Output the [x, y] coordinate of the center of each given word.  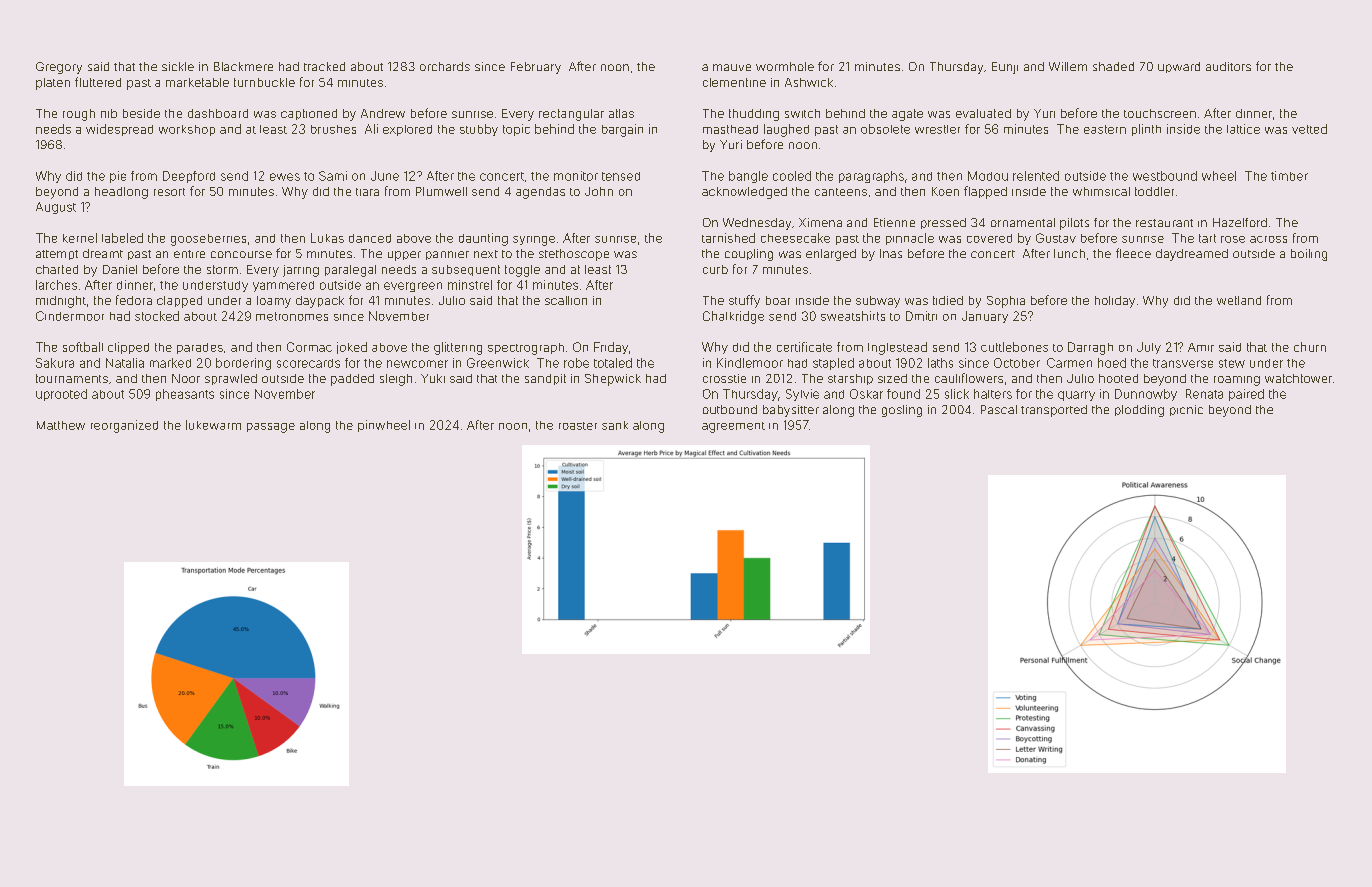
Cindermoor [70, 316]
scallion [566, 300]
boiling [1309, 255]
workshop [187, 130]
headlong [121, 193]
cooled [792, 176]
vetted [1309, 129]
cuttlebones [1014, 347]
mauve [732, 67]
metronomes [292, 316]
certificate [804, 347]
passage [271, 428]
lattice [1243, 129]
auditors [1228, 66]
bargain [622, 130]
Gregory [59, 68]
